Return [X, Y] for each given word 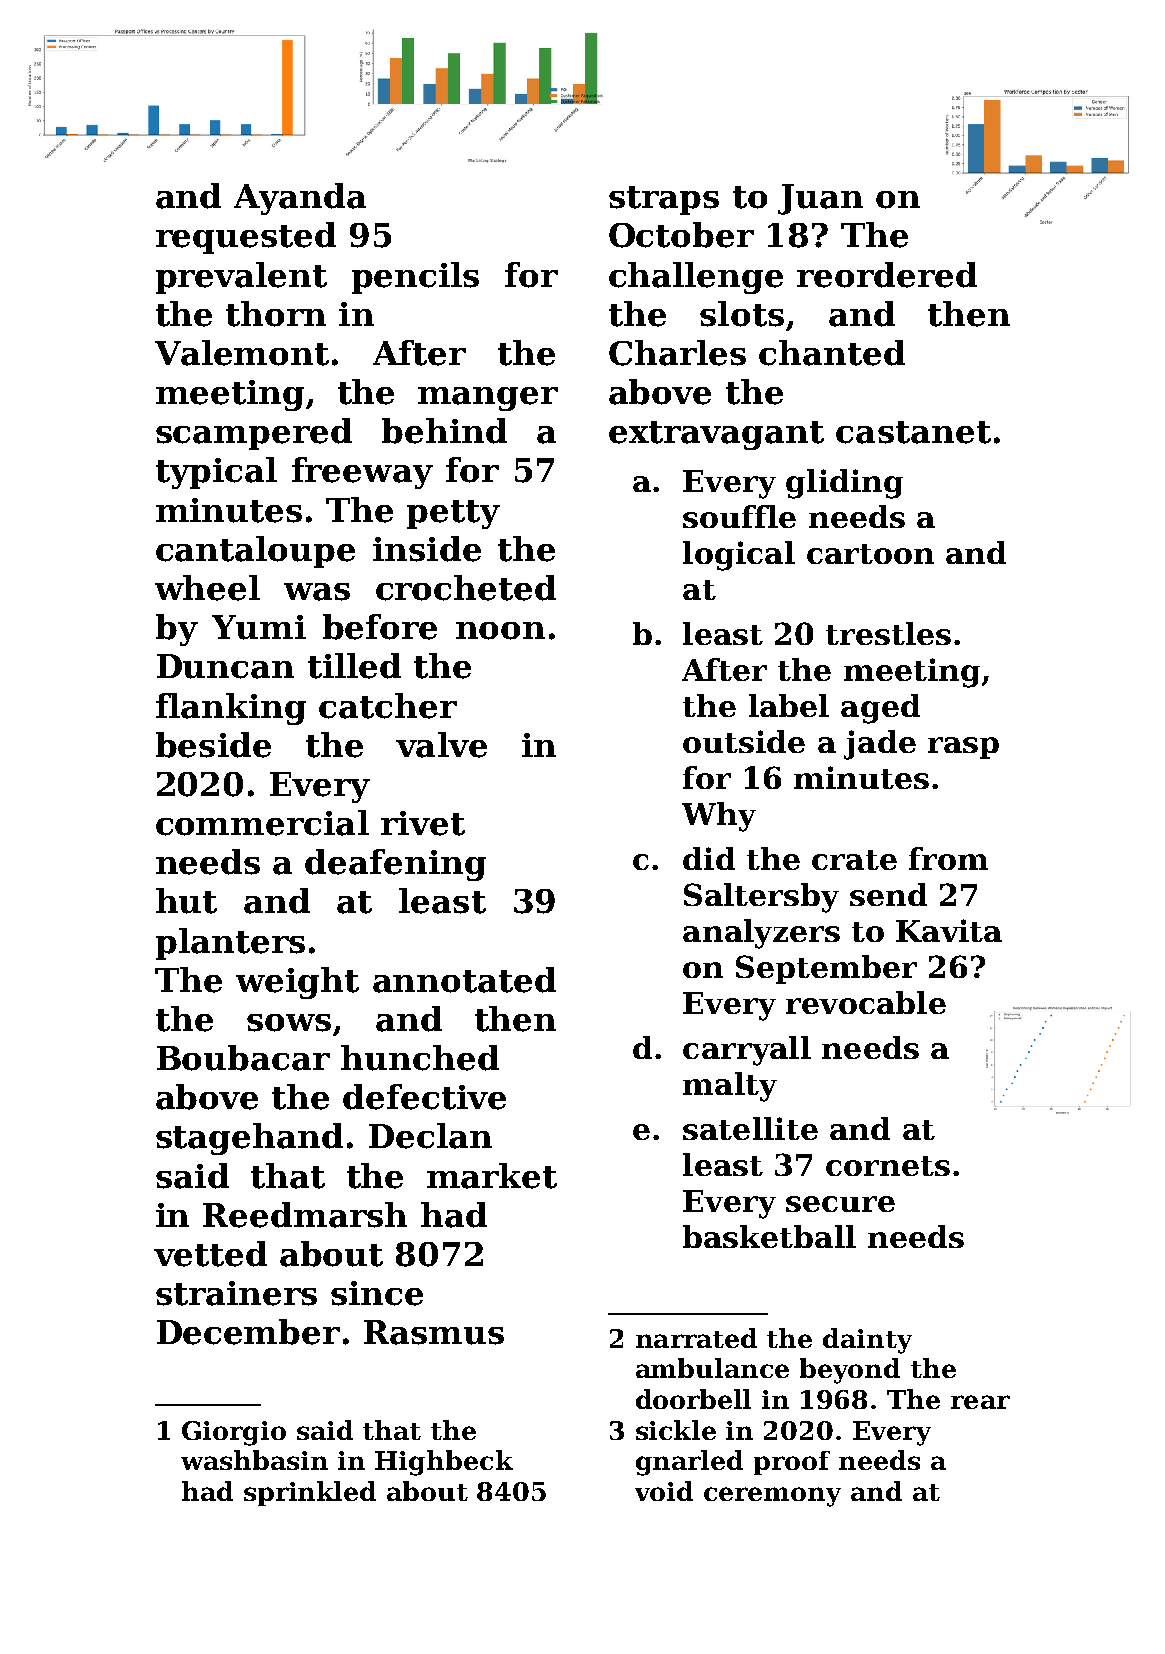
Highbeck [444, 1463]
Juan [820, 199]
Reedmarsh [305, 1215]
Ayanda [300, 199]
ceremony [772, 1497]
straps [664, 200]
